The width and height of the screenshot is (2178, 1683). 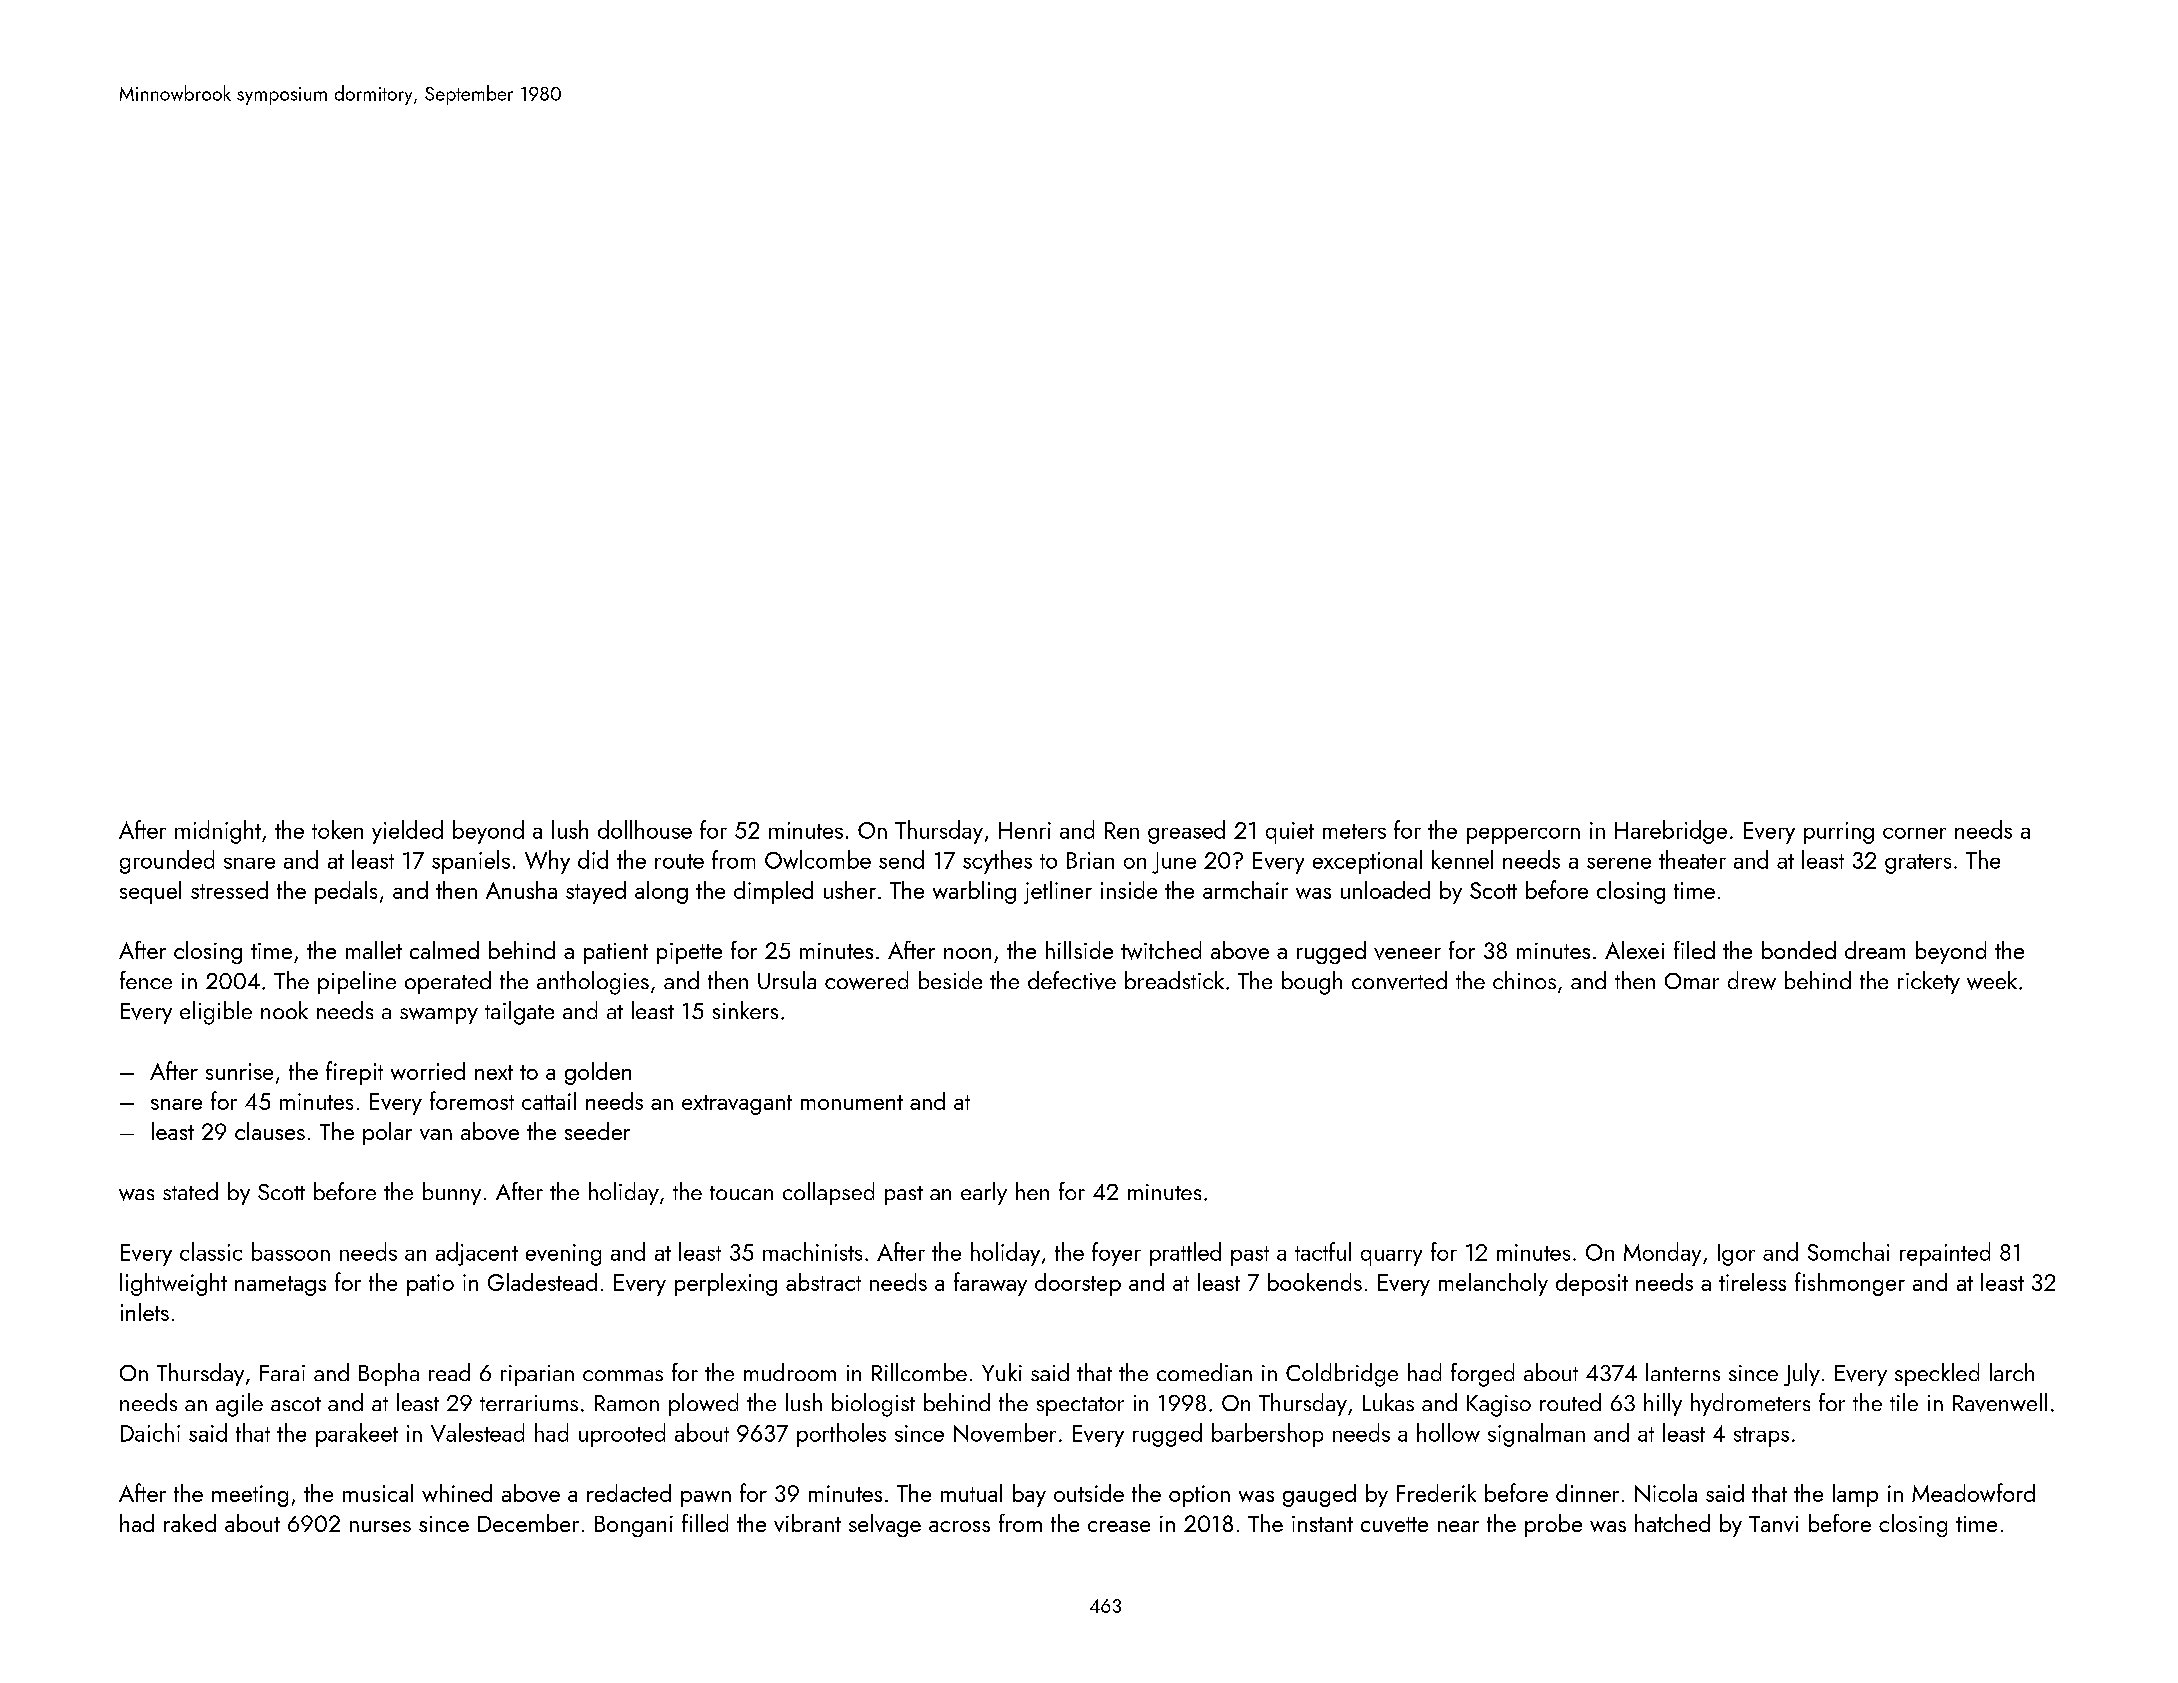 I want to click on worried, so click(x=428, y=1071).
